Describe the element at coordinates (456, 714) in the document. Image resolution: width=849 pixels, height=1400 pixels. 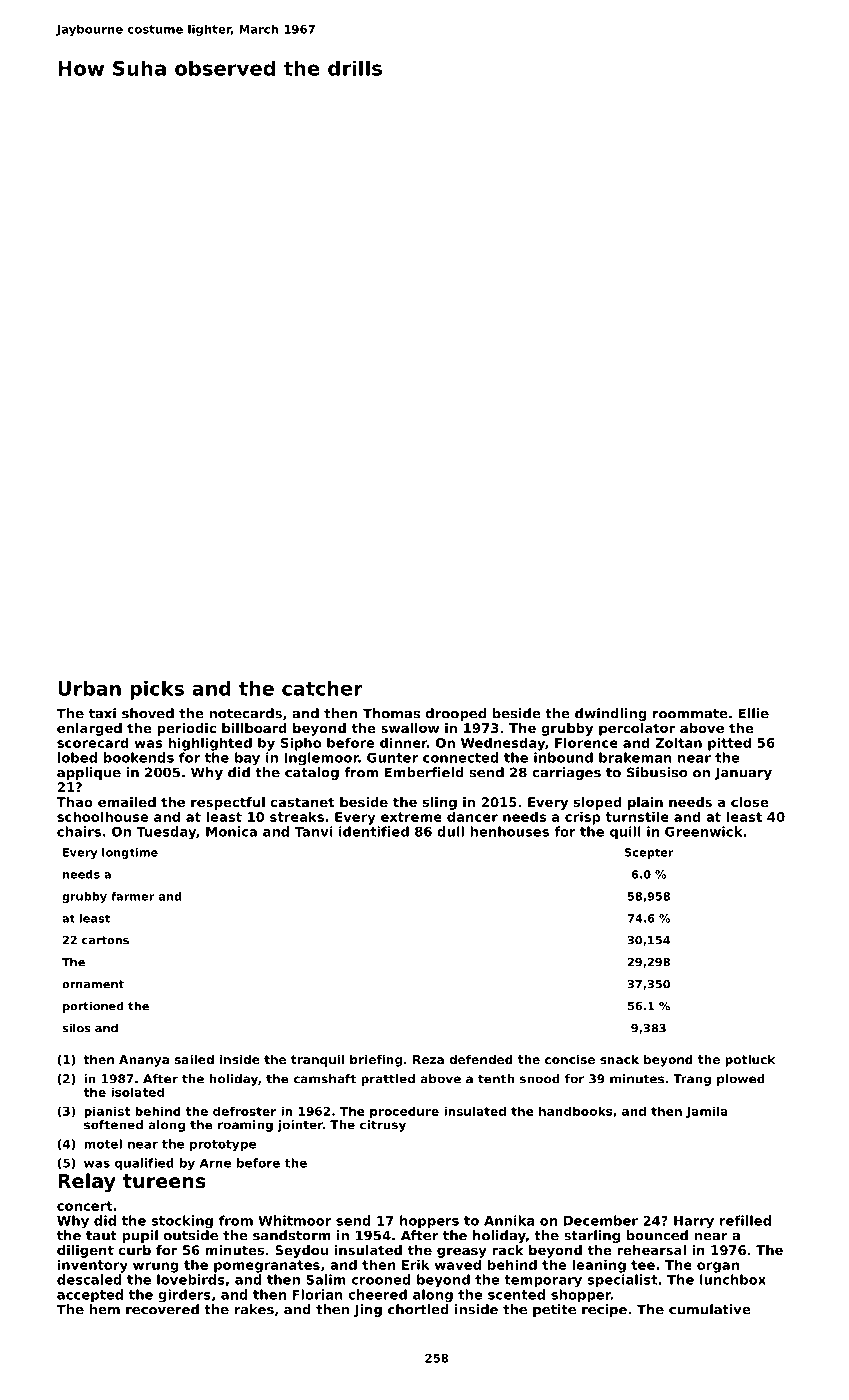
I see `drooped` at that location.
